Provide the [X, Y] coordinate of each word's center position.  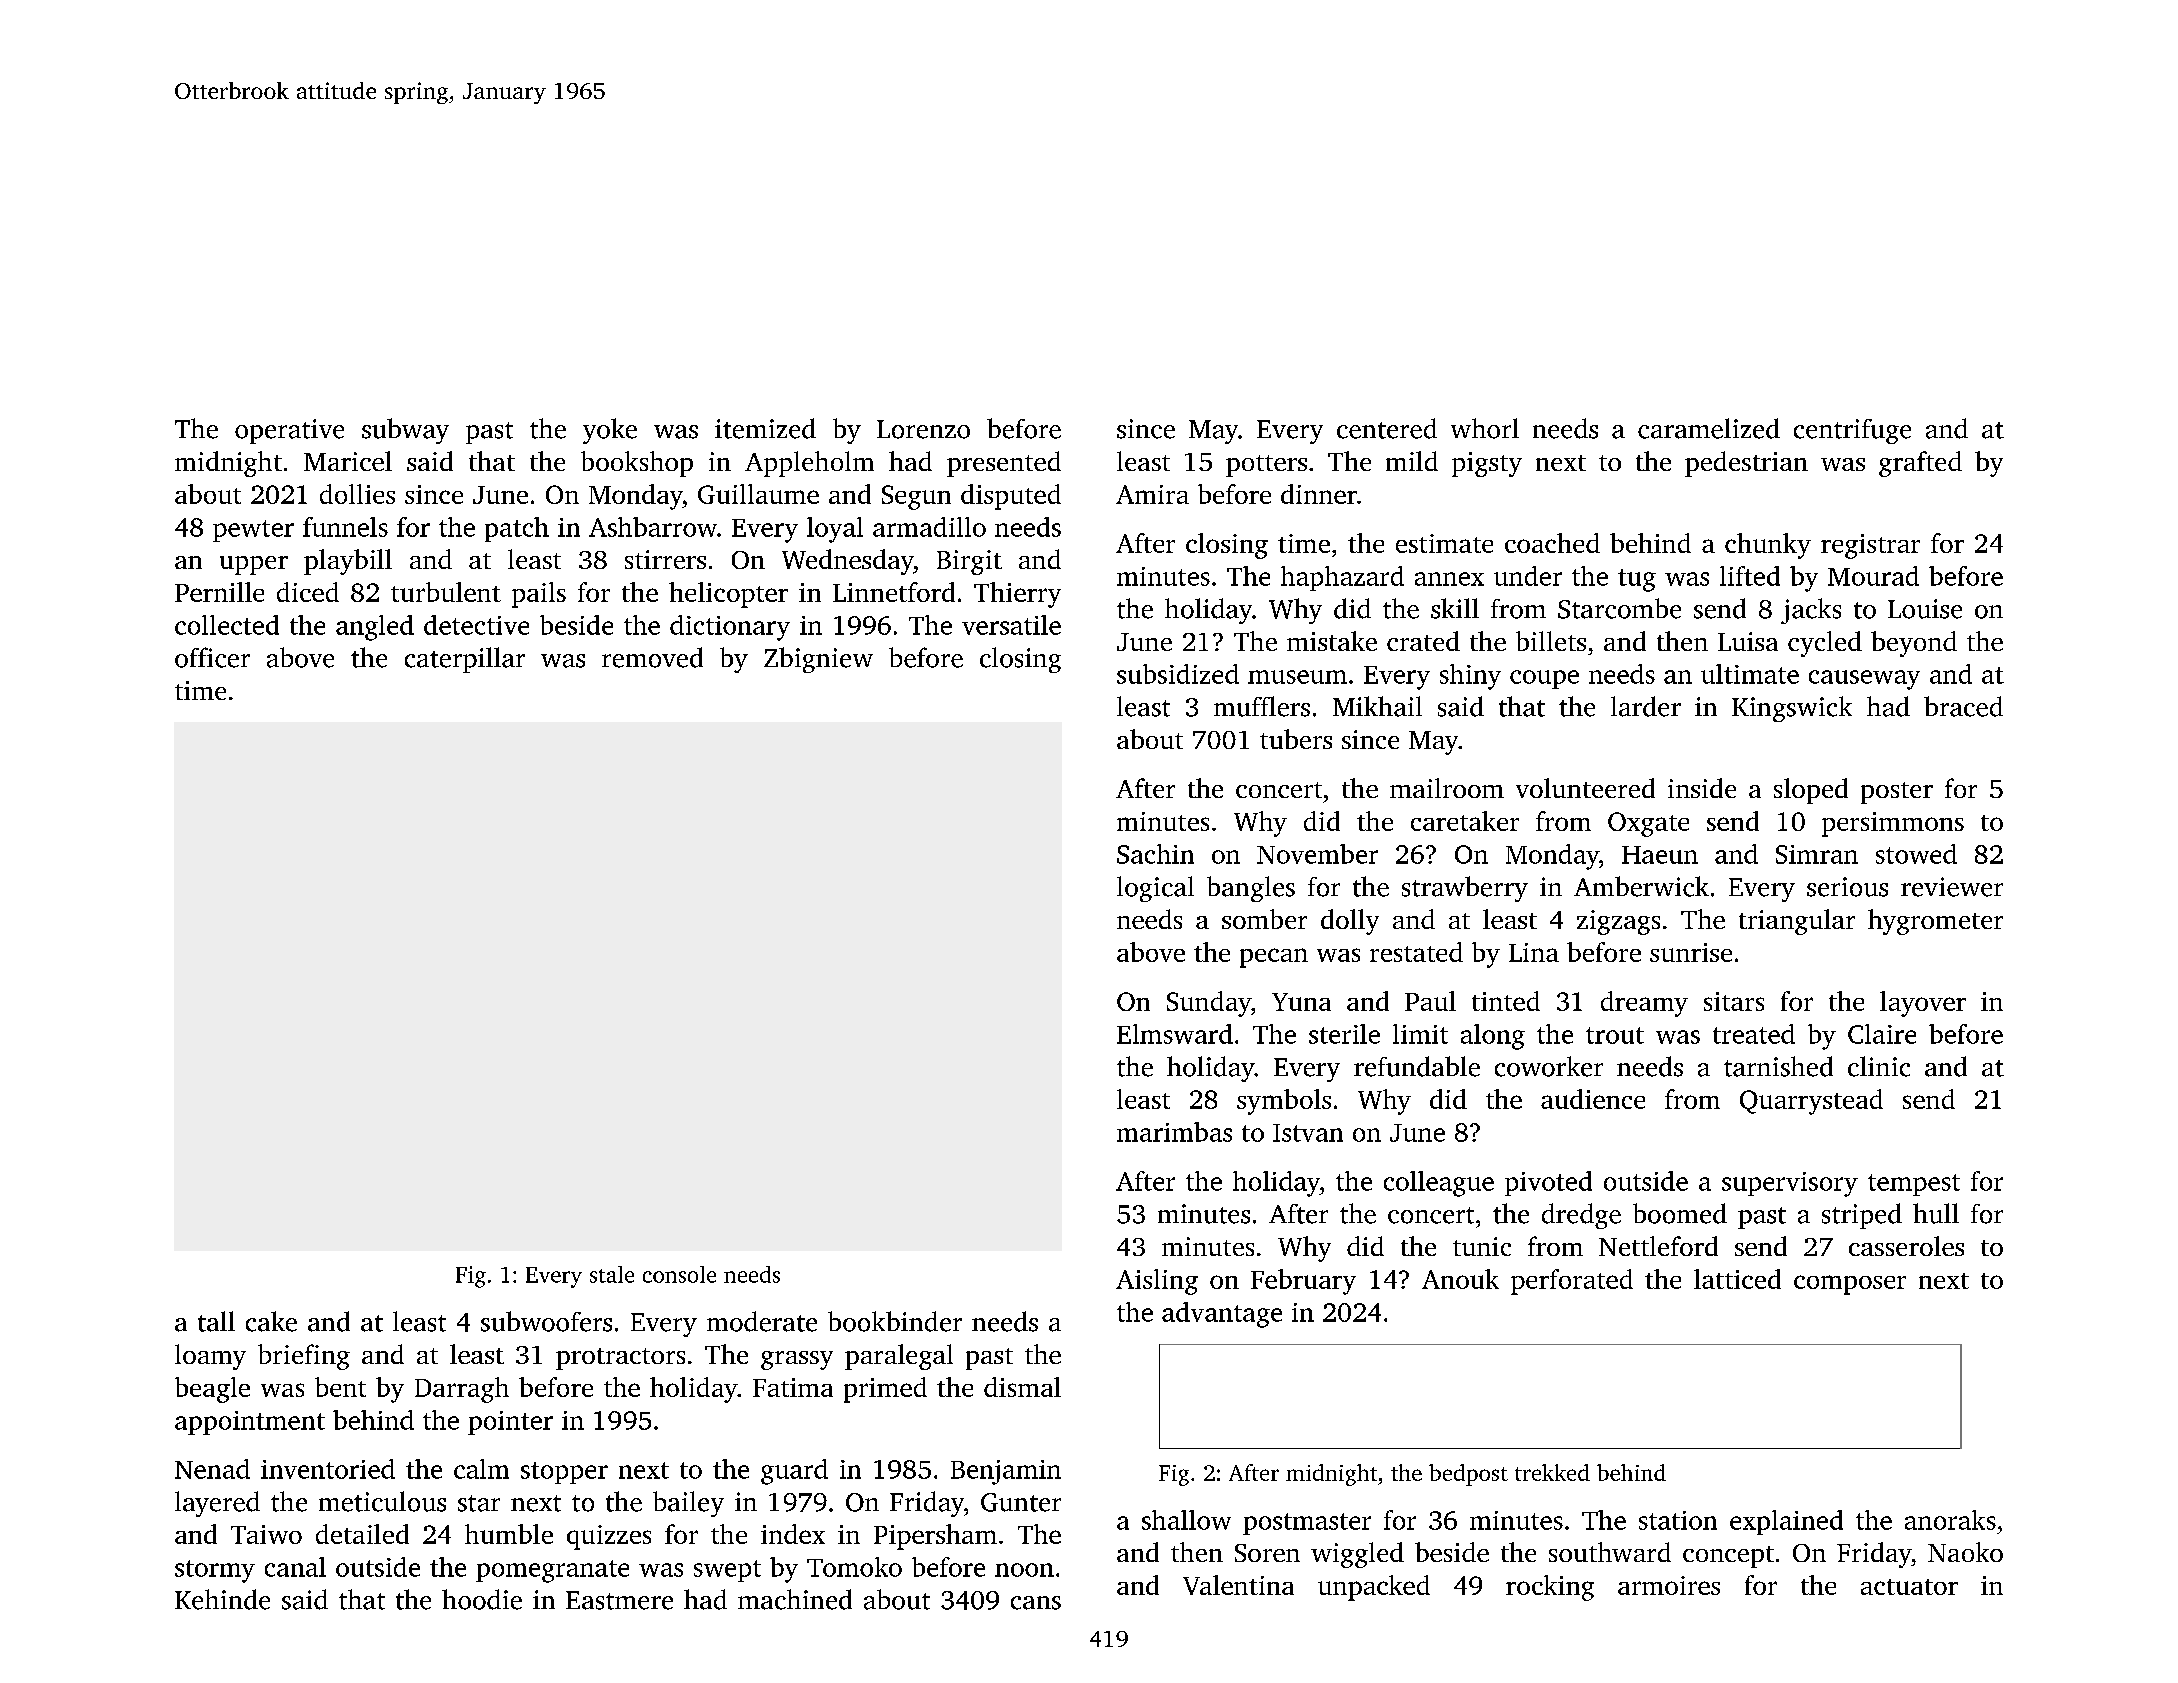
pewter [253, 531]
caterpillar [465, 660]
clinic [1879, 1066]
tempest [1914, 1185]
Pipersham [935, 1537]
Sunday [1209, 1004]
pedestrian [1746, 464]
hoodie [482, 1599]
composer [1850, 1285]
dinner [1319, 494]
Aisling [1157, 1282]
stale [612, 1274]
